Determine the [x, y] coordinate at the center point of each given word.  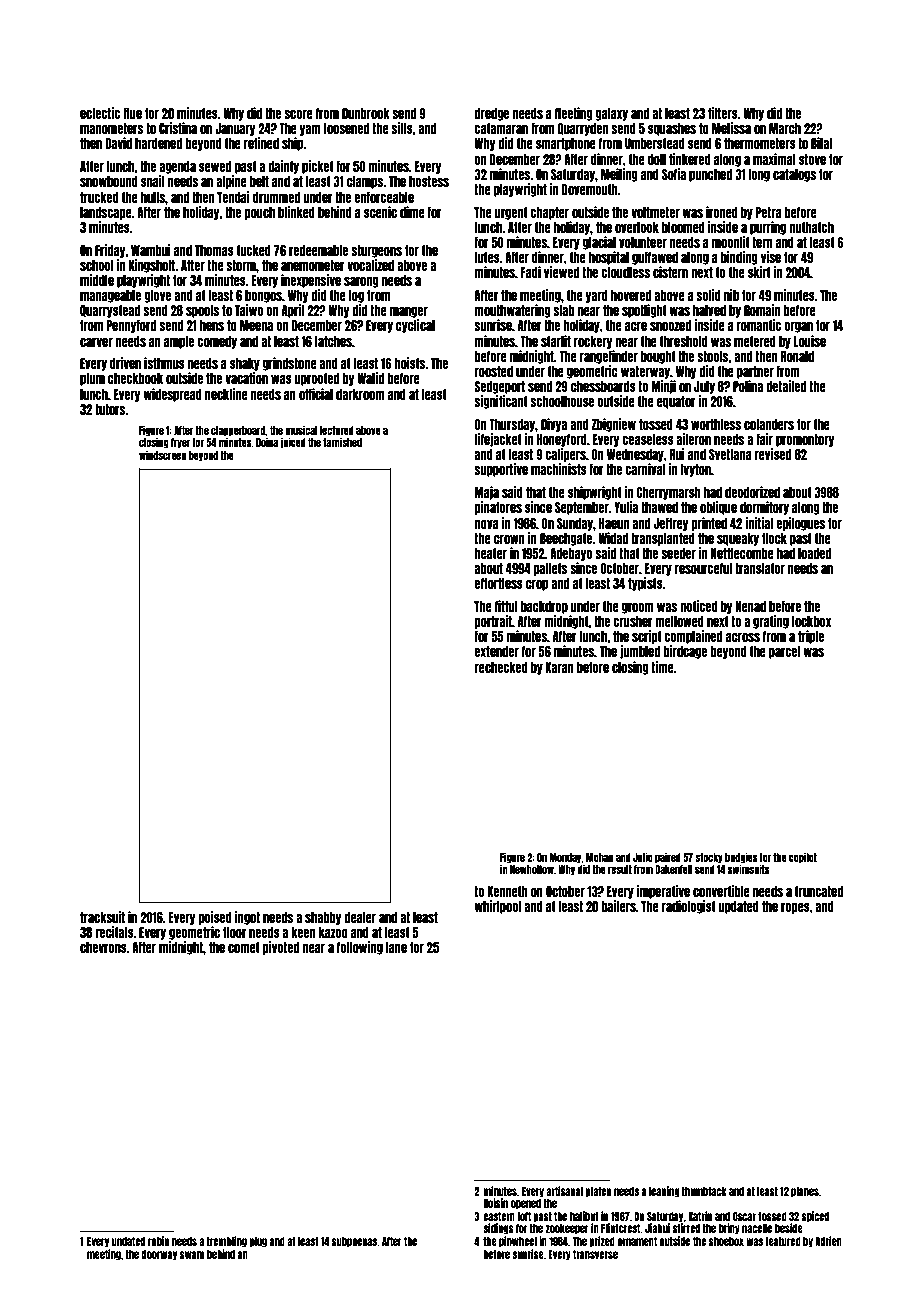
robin [158, 1241]
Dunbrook [366, 113]
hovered [631, 295]
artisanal [564, 1191]
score [298, 114]
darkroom [360, 394]
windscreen [162, 455]
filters [723, 113]
